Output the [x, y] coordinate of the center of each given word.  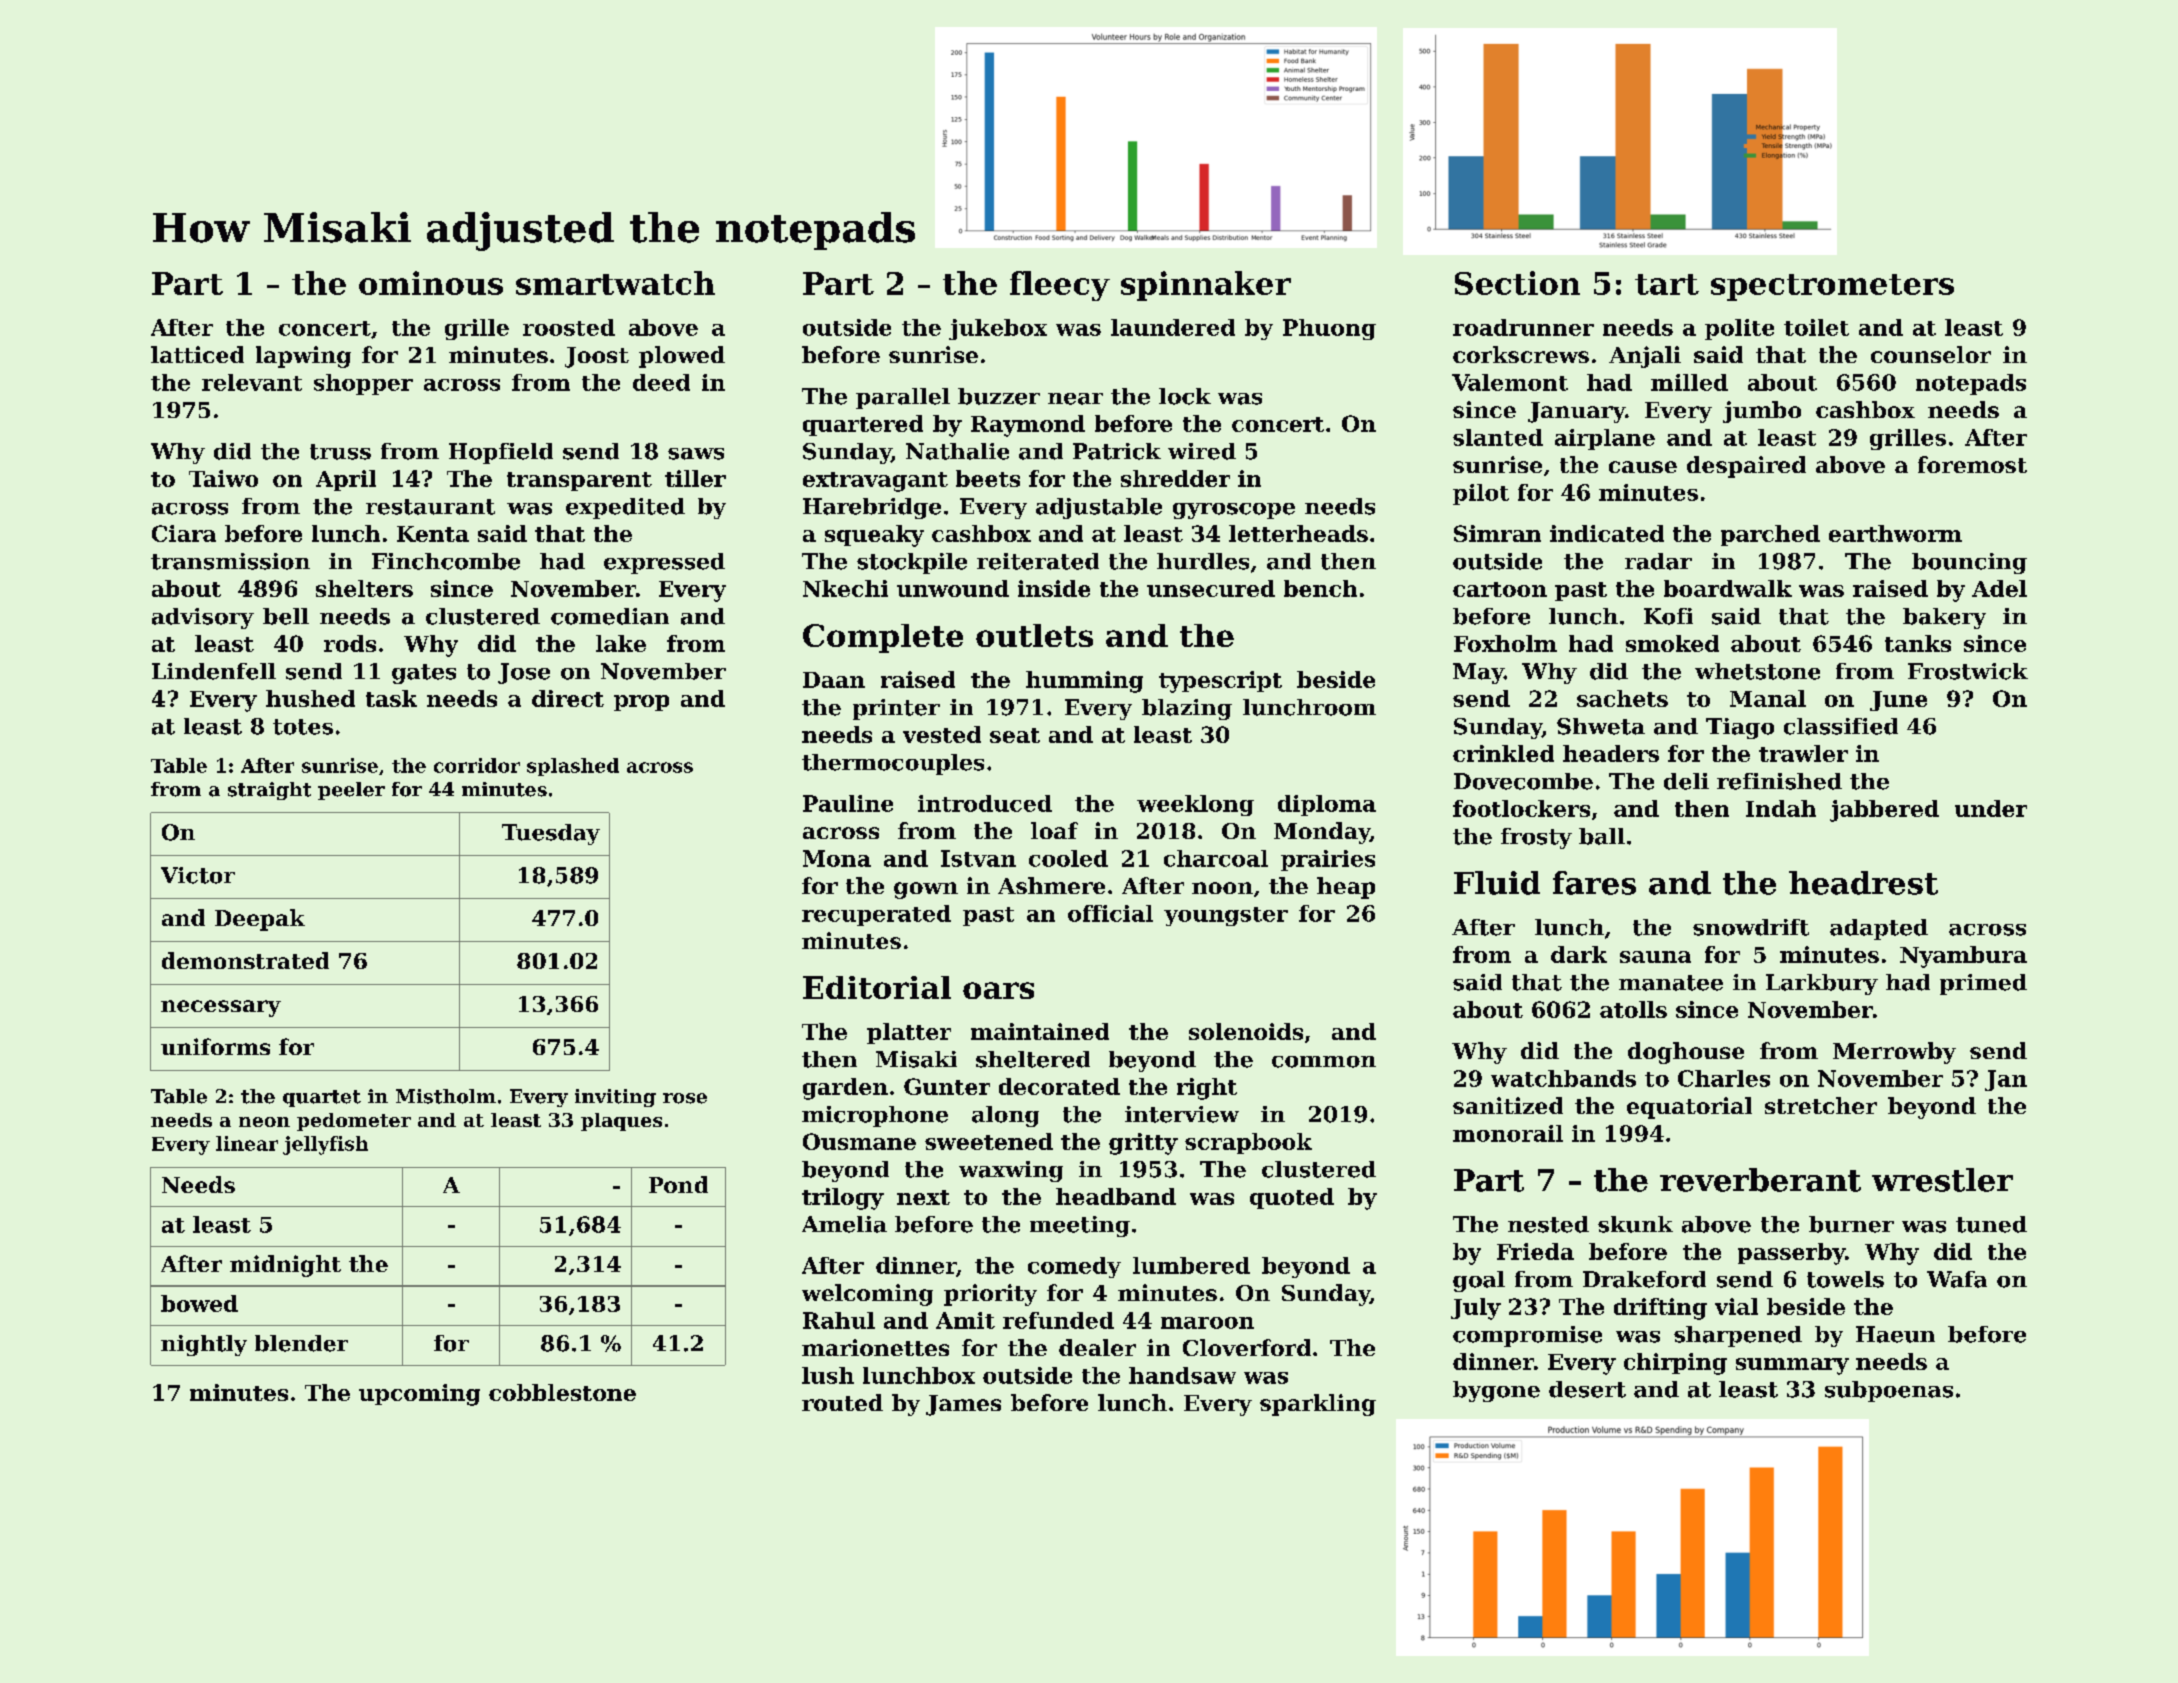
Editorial [877, 987]
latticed [197, 354]
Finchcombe [446, 561]
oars [998, 990]
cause [1643, 467]
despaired [1746, 467]
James [963, 1405]
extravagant [875, 482]
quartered [863, 425]
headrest [1863, 883]
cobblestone [562, 1392]
